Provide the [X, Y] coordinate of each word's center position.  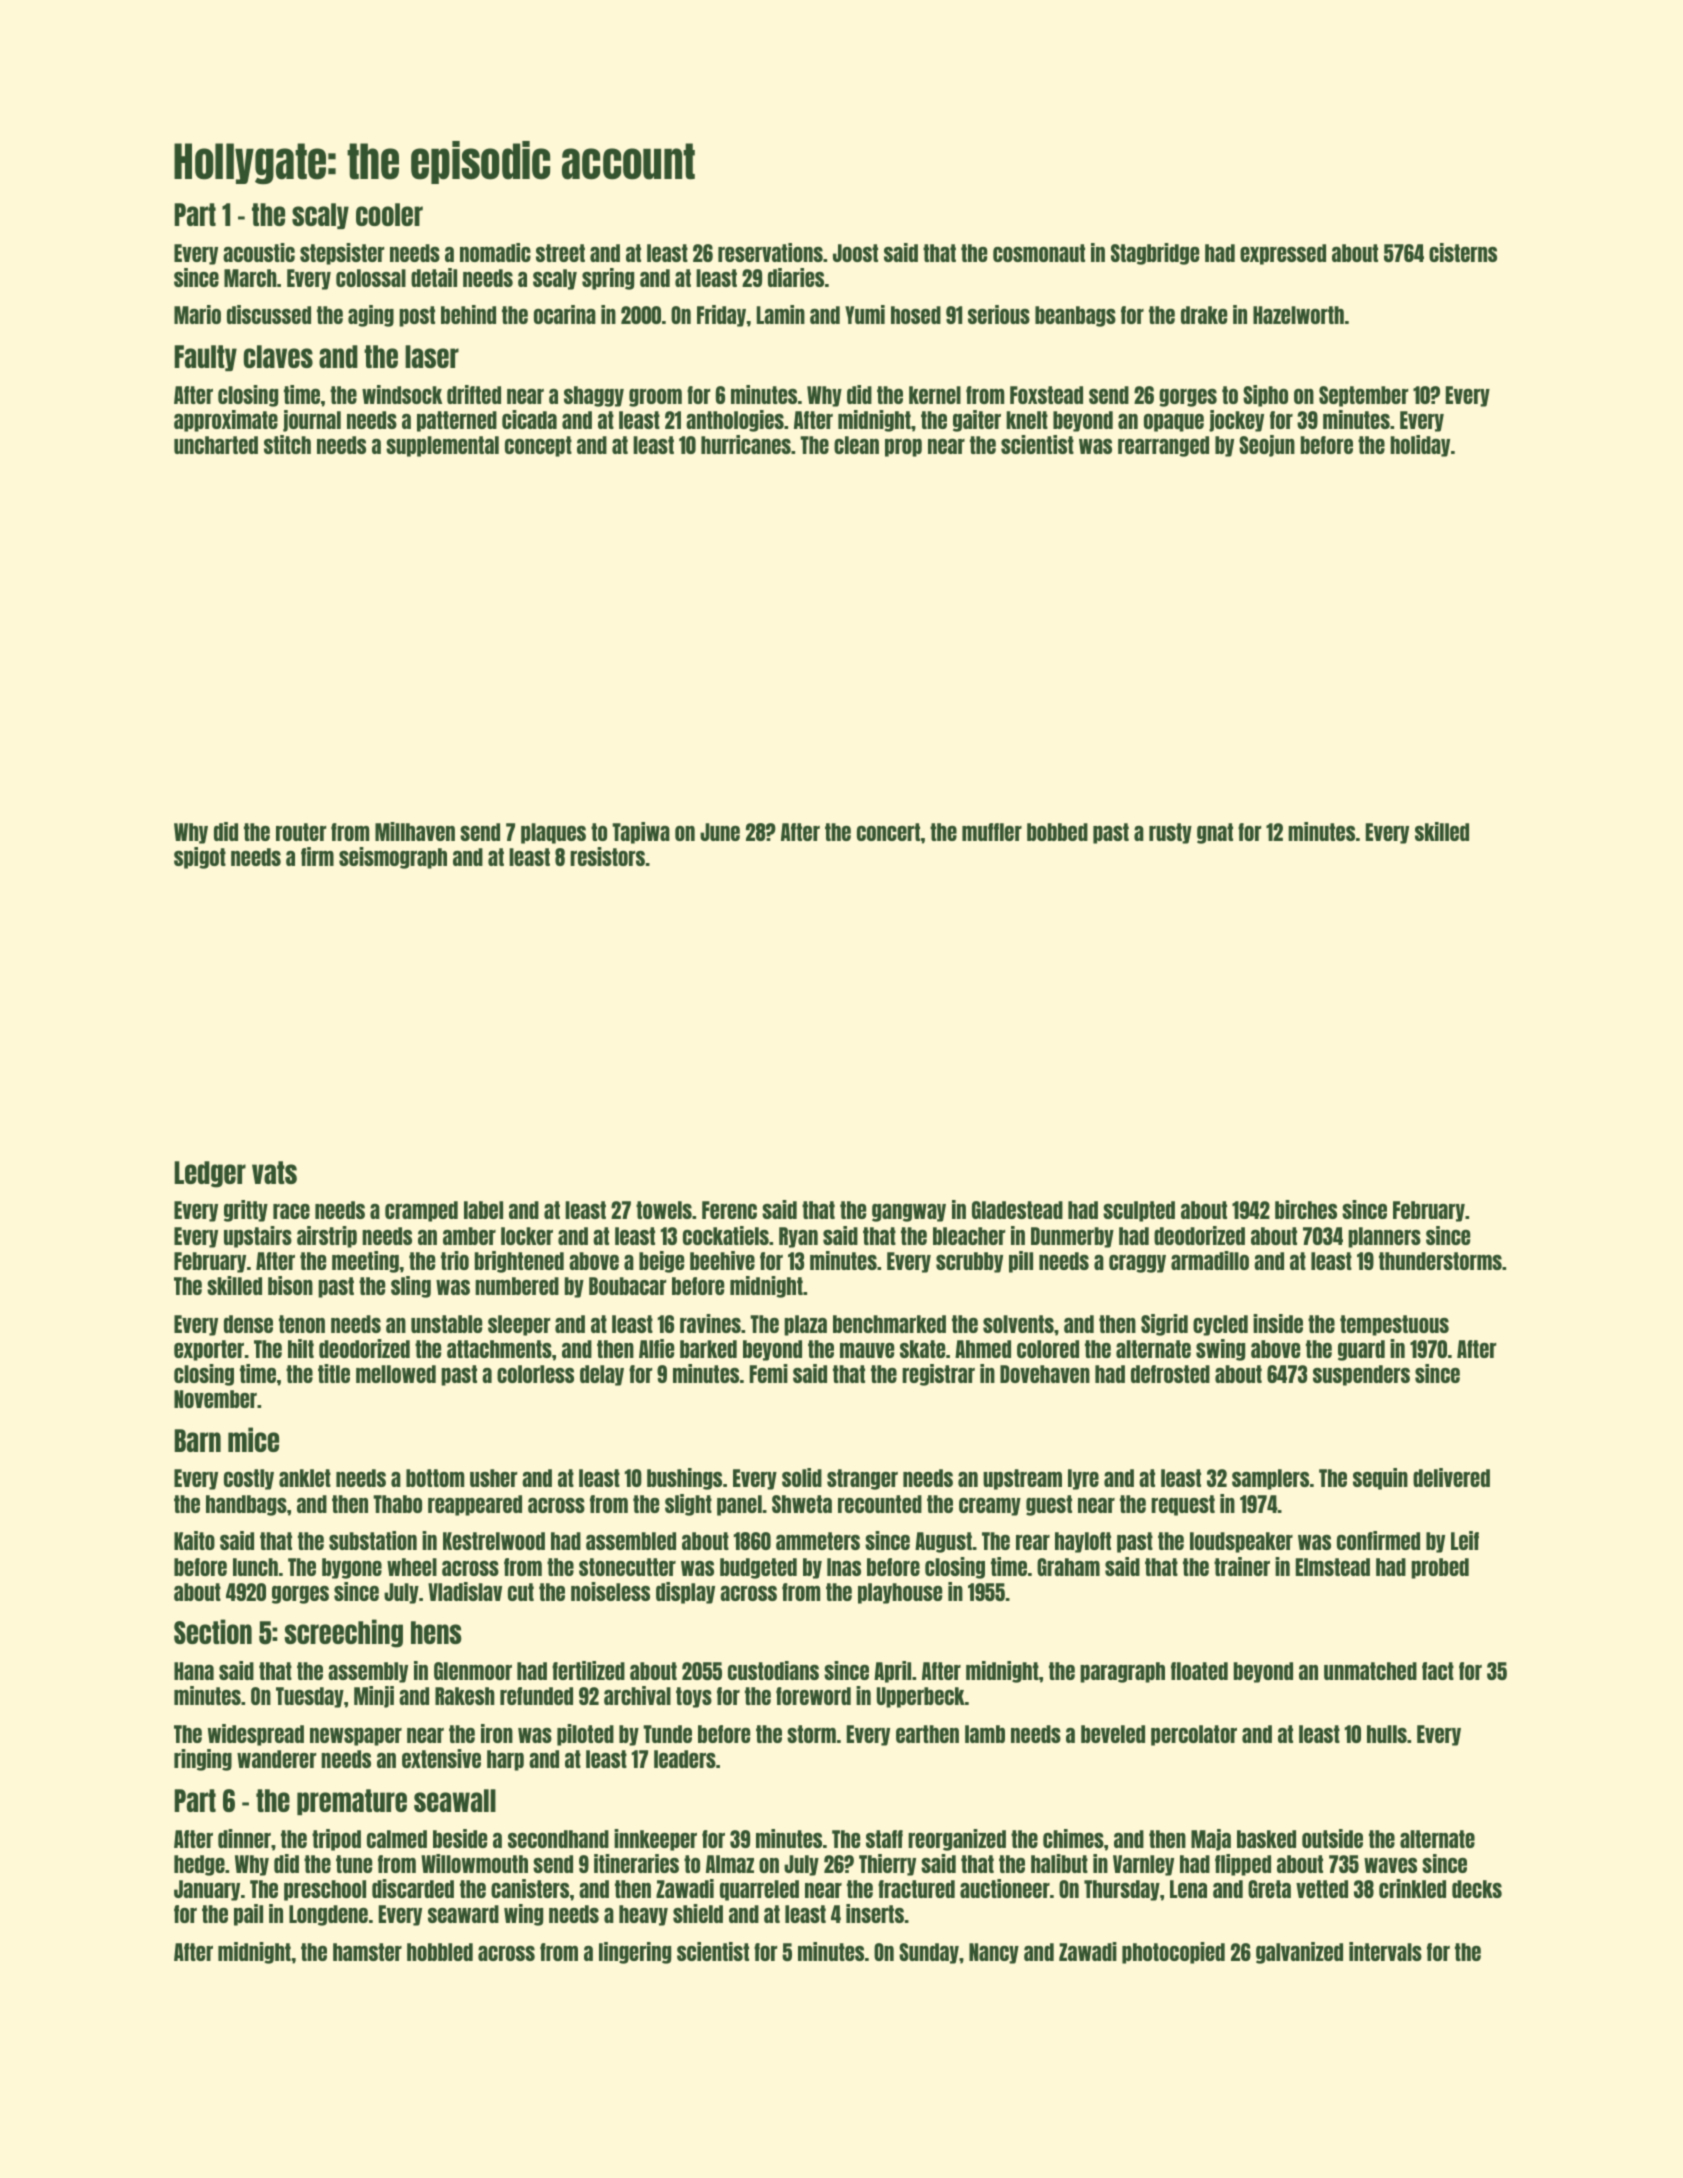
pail [248, 1915]
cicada [529, 419]
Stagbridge [1155, 254]
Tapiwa [641, 833]
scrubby [969, 1262]
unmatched [1370, 1671]
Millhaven [415, 831]
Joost [855, 253]
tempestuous [1394, 1325]
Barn [197, 1440]
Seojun [1267, 446]
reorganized [957, 1840]
